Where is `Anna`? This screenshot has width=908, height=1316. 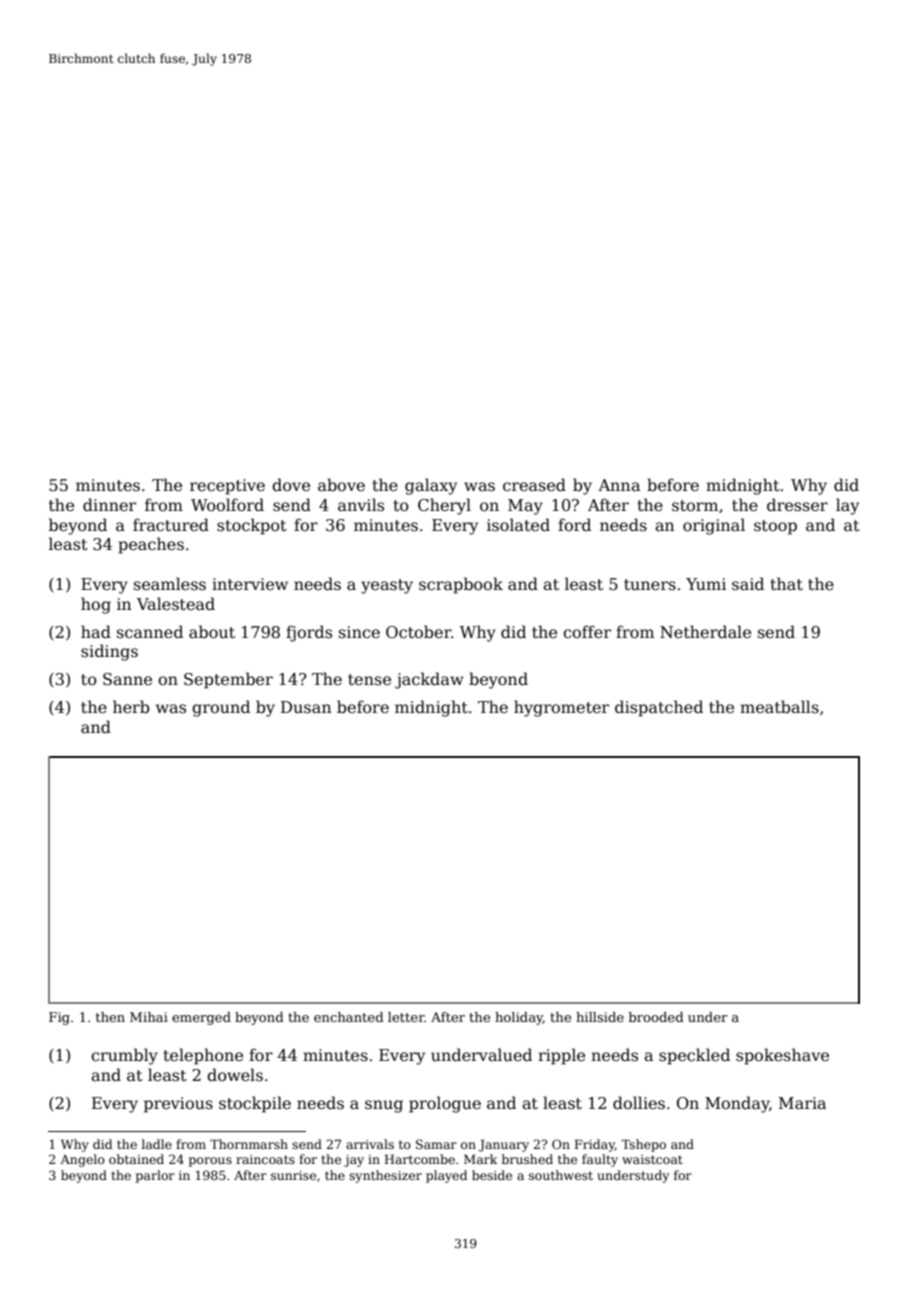 Anna is located at coordinates (619, 485).
